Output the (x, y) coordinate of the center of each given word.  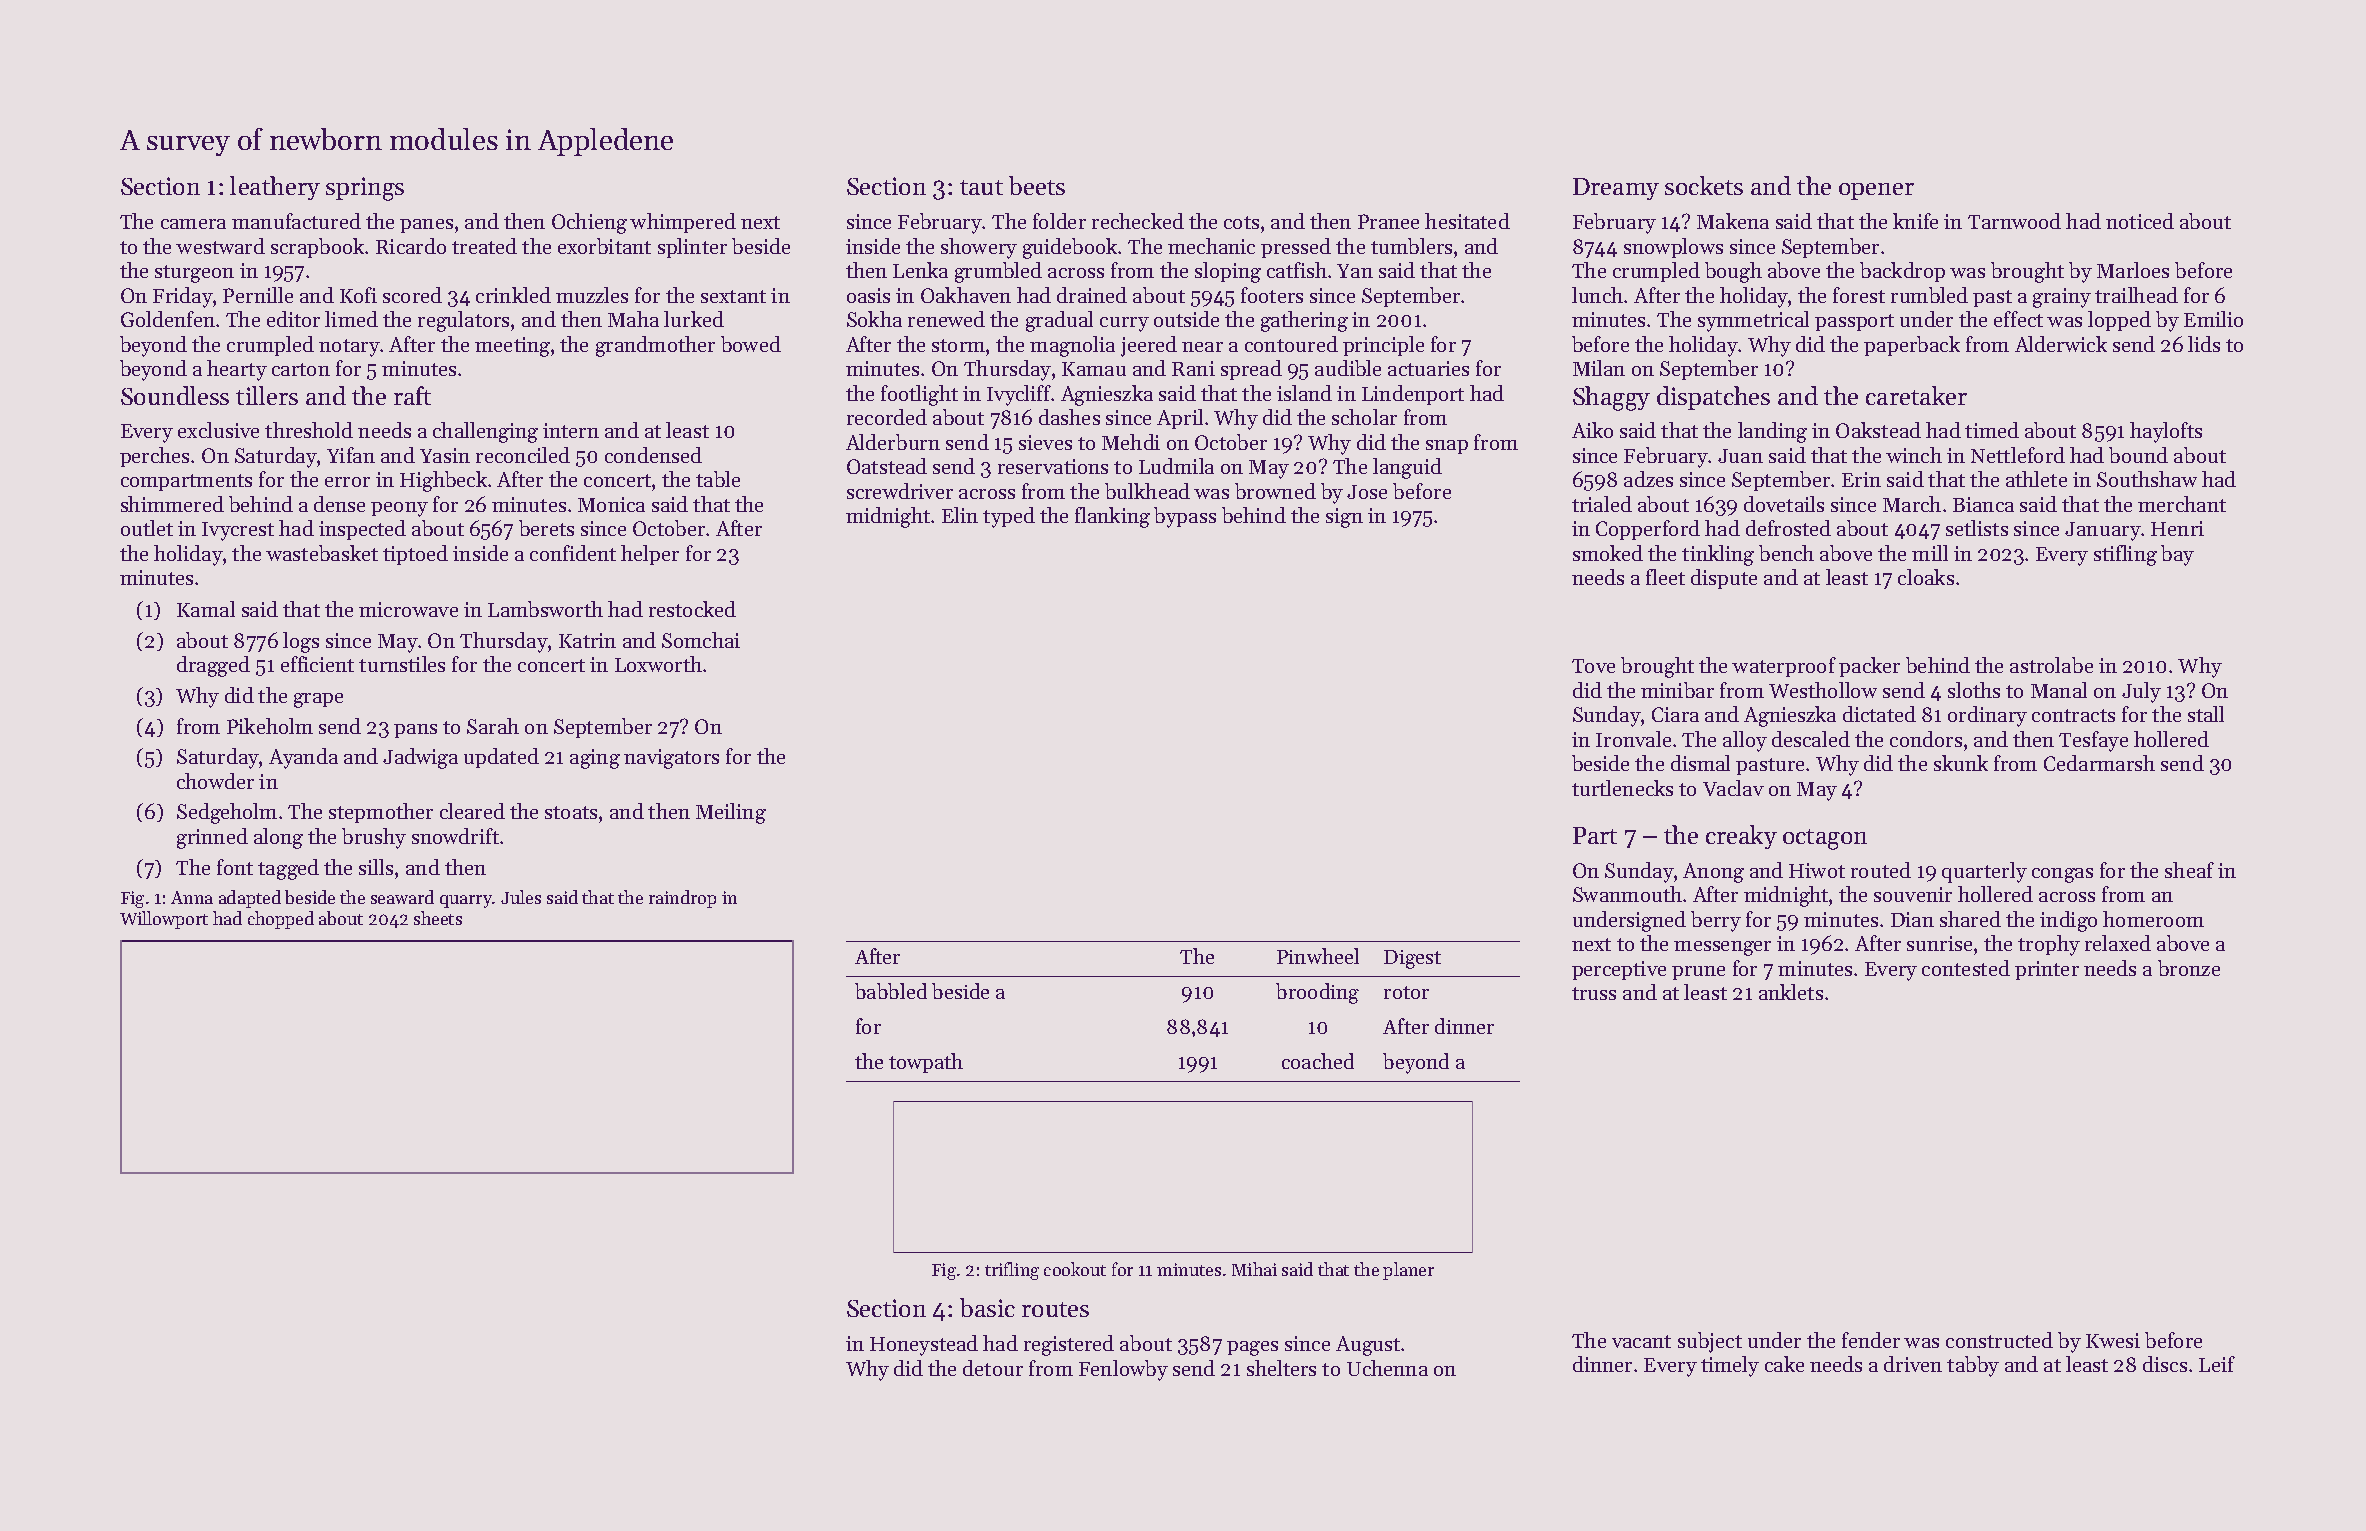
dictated (1879, 714)
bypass (1185, 517)
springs (365, 189)
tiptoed (415, 555)
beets (1037, 185)
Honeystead (924, 1345)
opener (1876, 191)
